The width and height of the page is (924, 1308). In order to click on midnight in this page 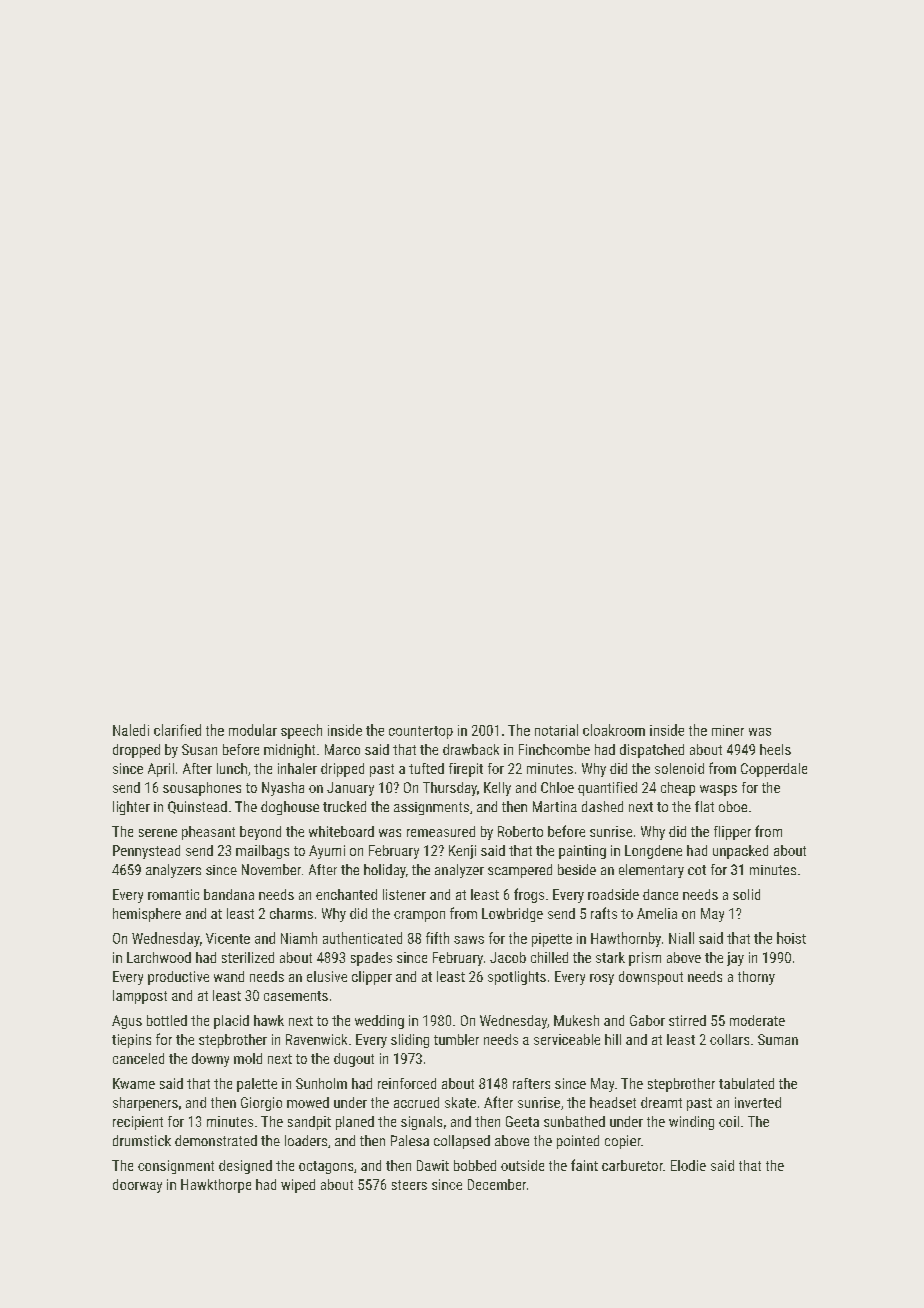, I will do `click(289, 751)`.
